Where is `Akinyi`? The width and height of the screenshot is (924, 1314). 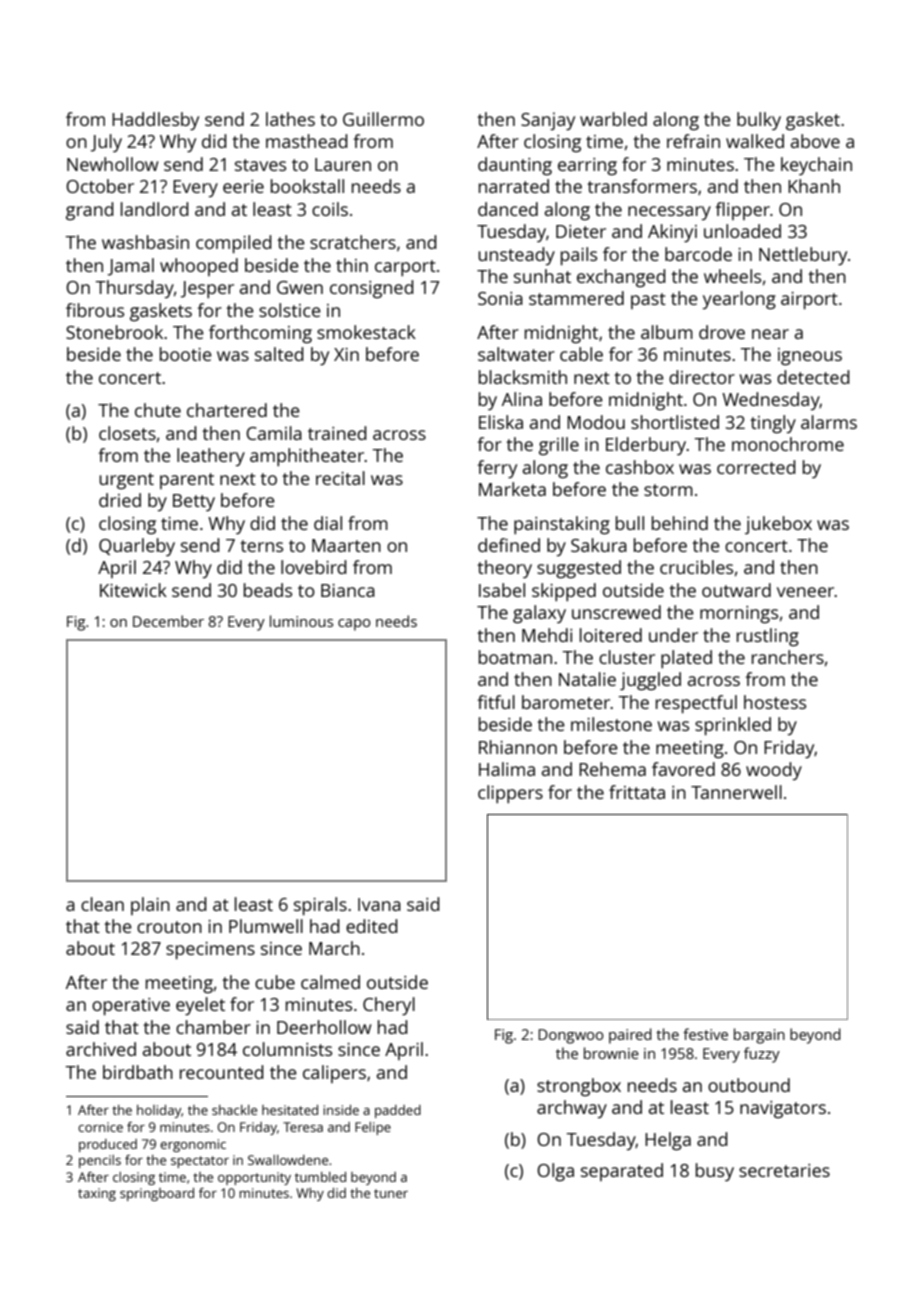 Akinyi is located at coordinates (672, 233).
